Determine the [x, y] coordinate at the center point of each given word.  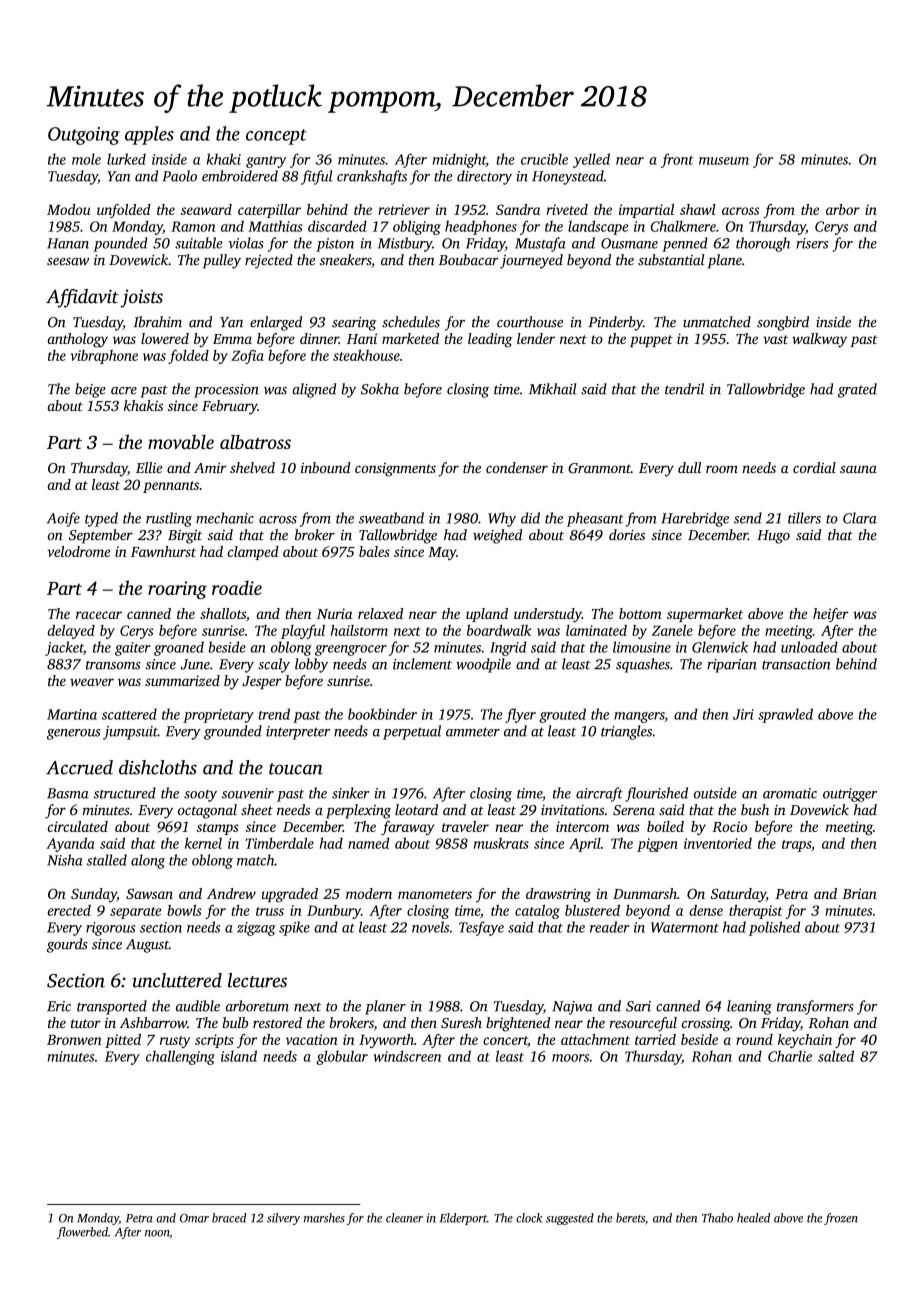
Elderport [463, 1219]
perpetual [412, 732]
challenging [180, 1057]
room [722, 469]
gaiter [133, 649]
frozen [841, 1219]
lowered [165, 338]
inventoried [718, 843]
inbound [325, 467]
